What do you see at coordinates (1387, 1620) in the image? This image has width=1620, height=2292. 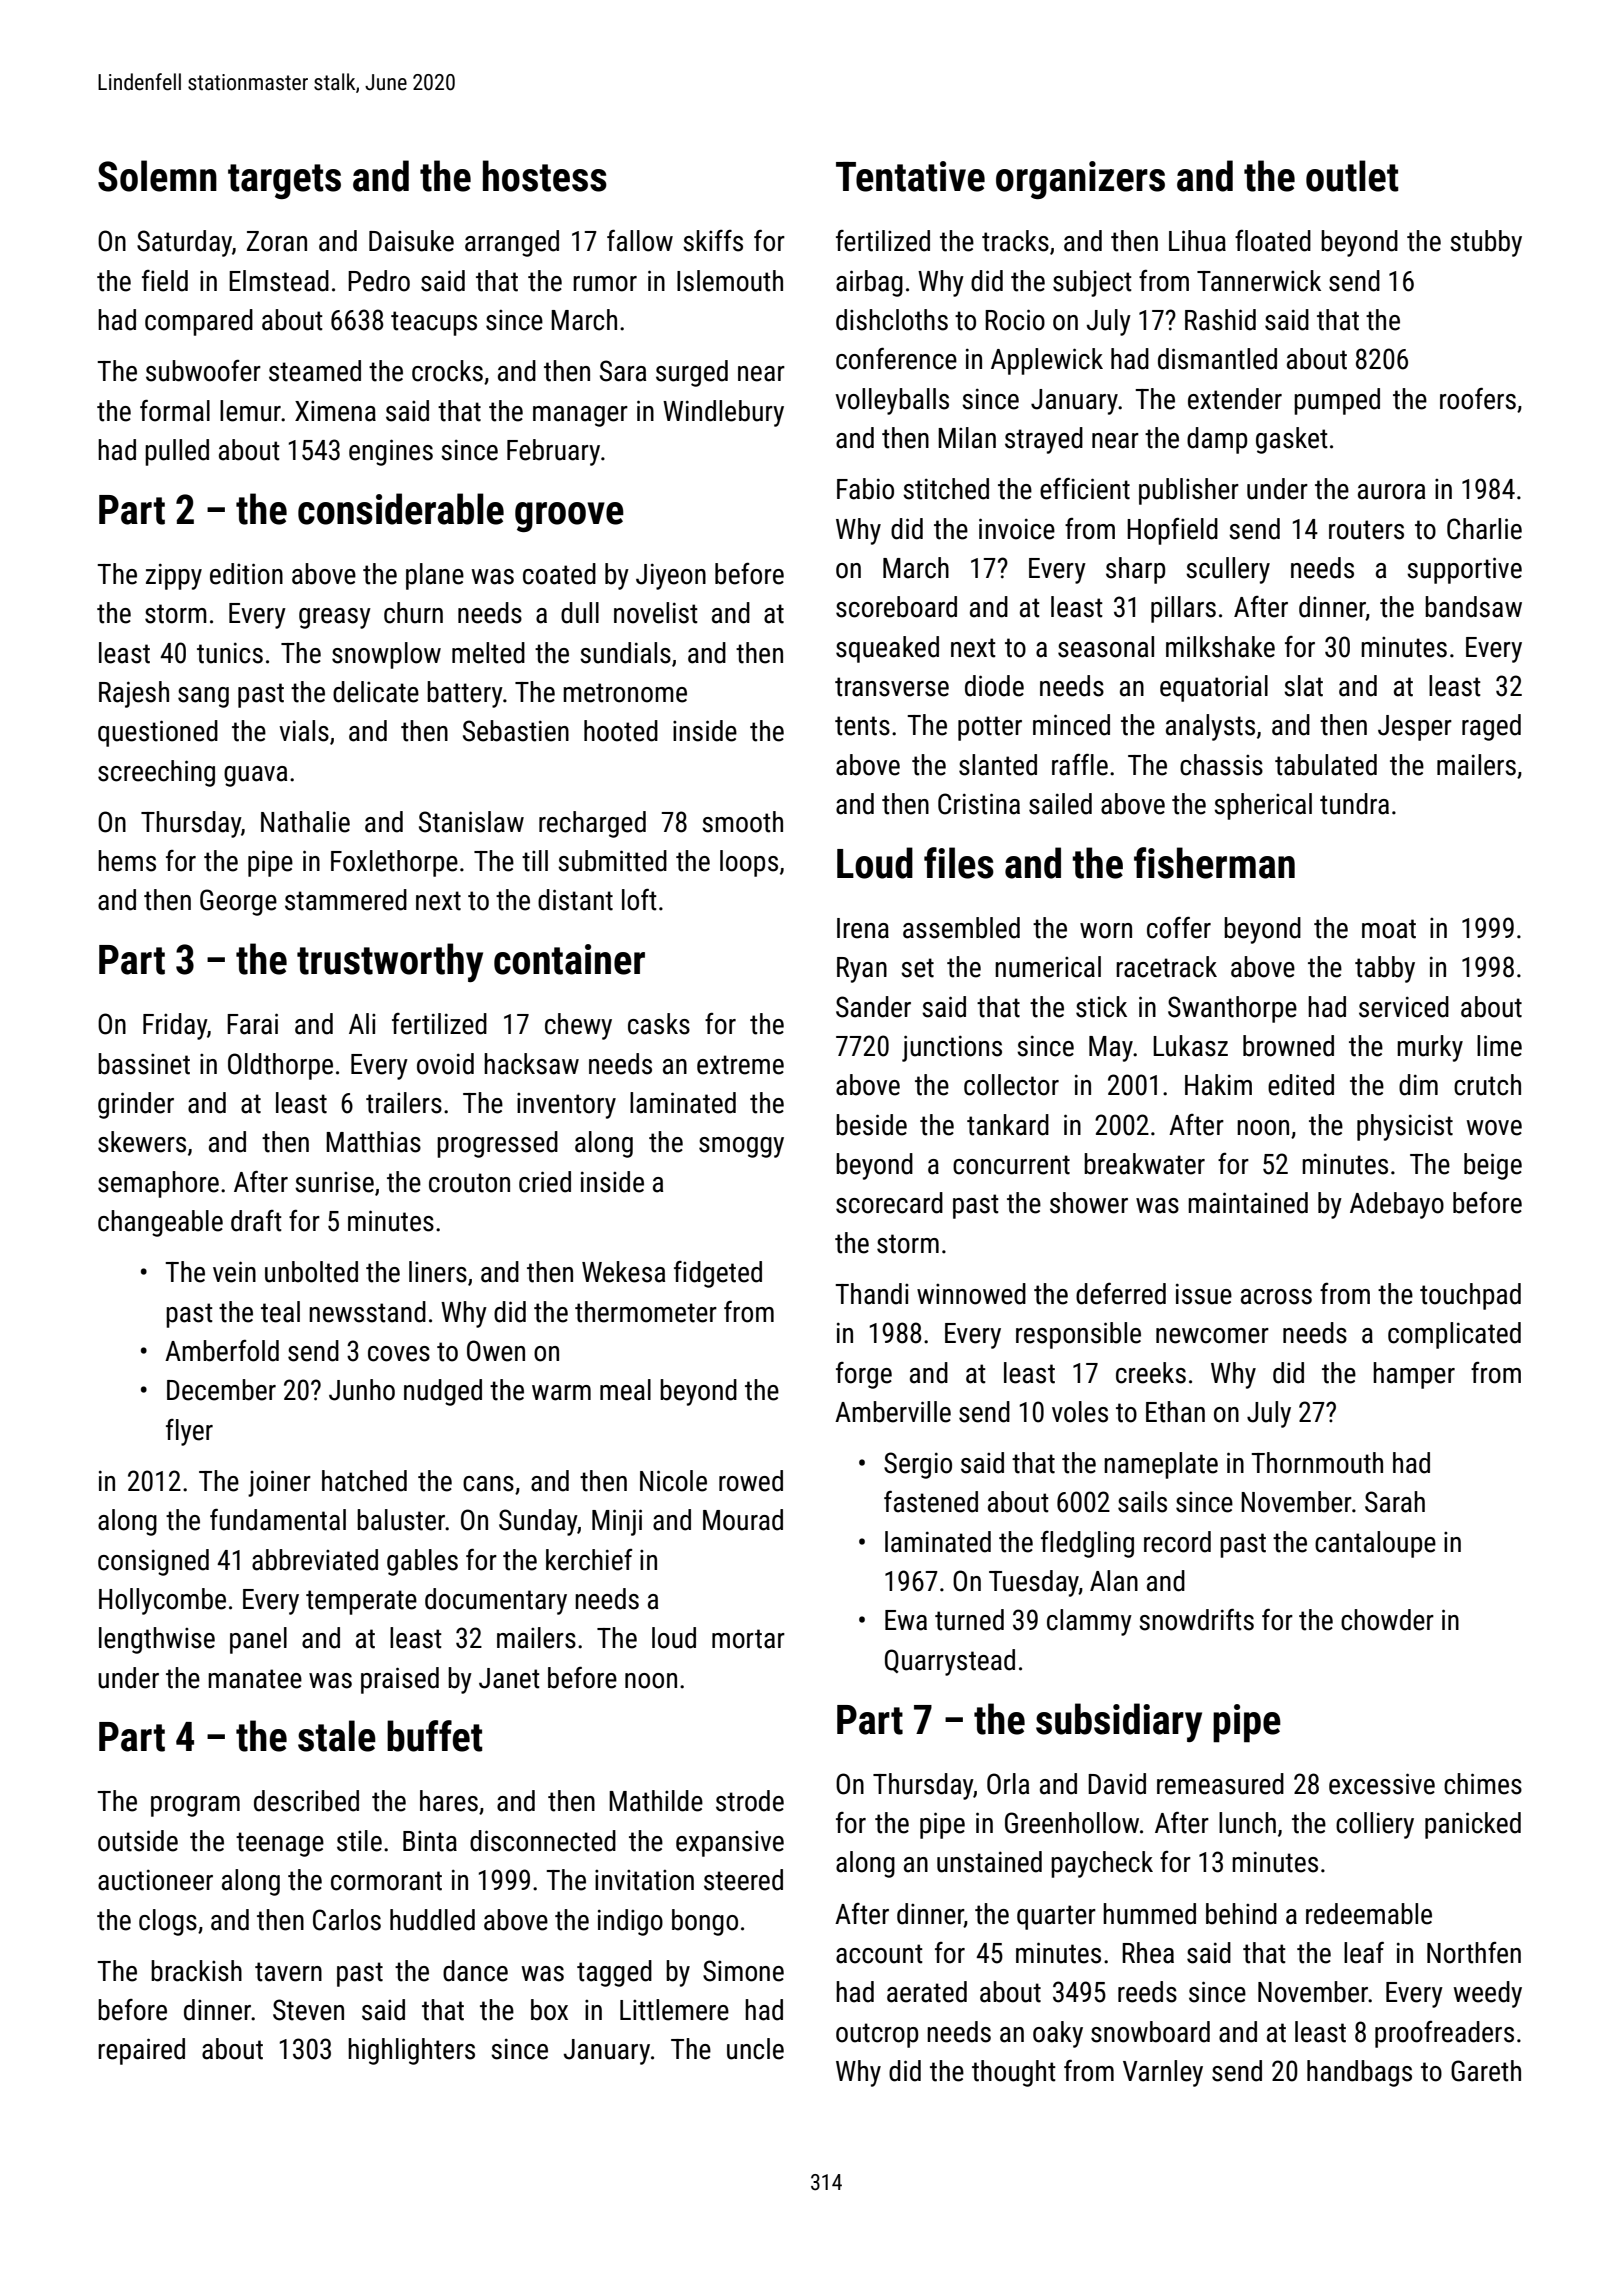 I see `chowder` at bounding box center [1387, 1620].
